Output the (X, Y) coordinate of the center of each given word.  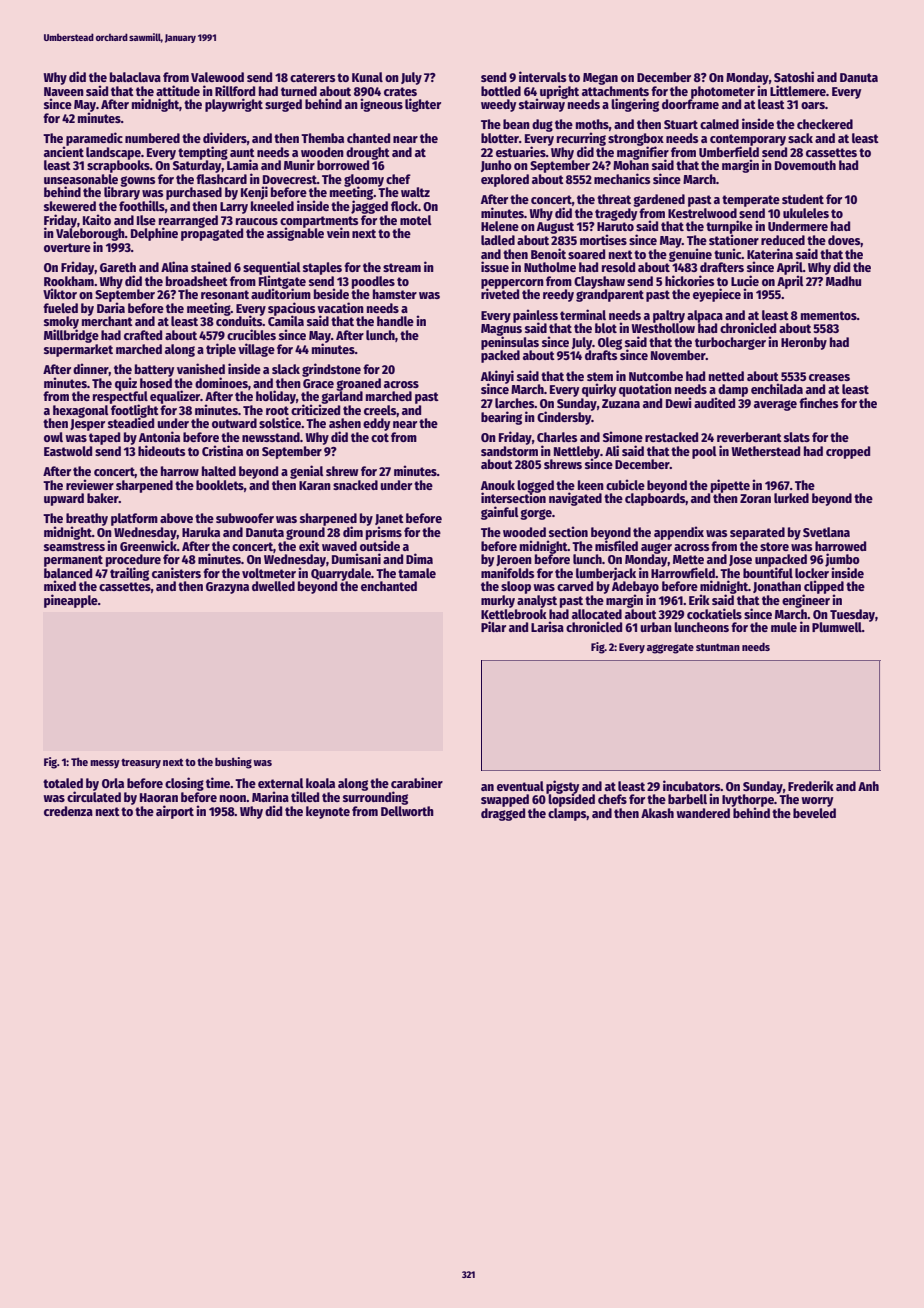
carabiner (417, 782)
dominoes (221, 382)
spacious (291, 309)
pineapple (71, 601)
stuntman (718, 647)
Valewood (217, 77)
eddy (376, 424)
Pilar (493, 626)
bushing (233, 763)
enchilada (777, 388)
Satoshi (794, 76)
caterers (312, 77)
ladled (498, 240)
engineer (806, 601)
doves (844, 240)
